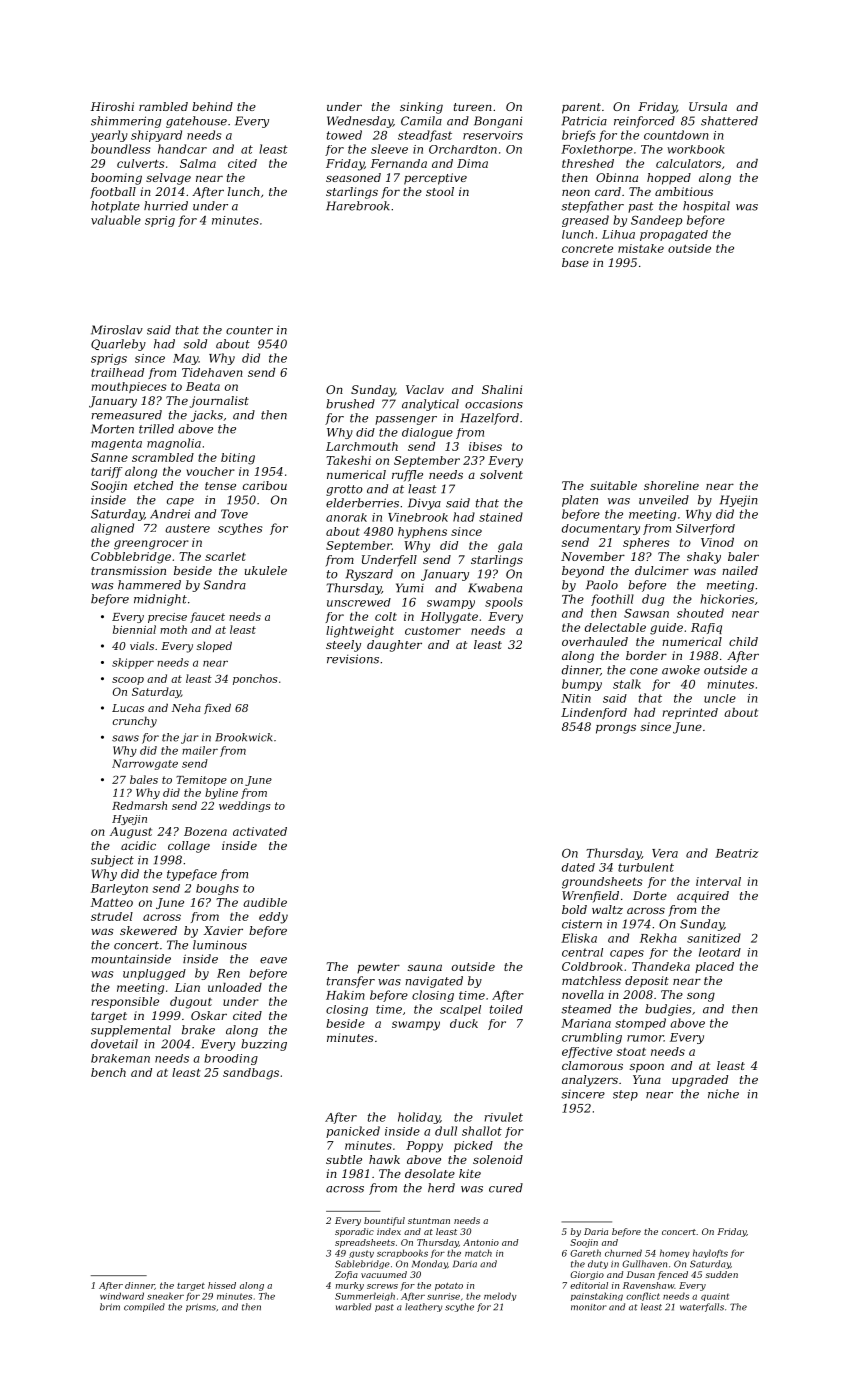 This document has height=1400, width=849. Describe the element at coordinates (613, 485) in the document. I see `suitable` at that location.
